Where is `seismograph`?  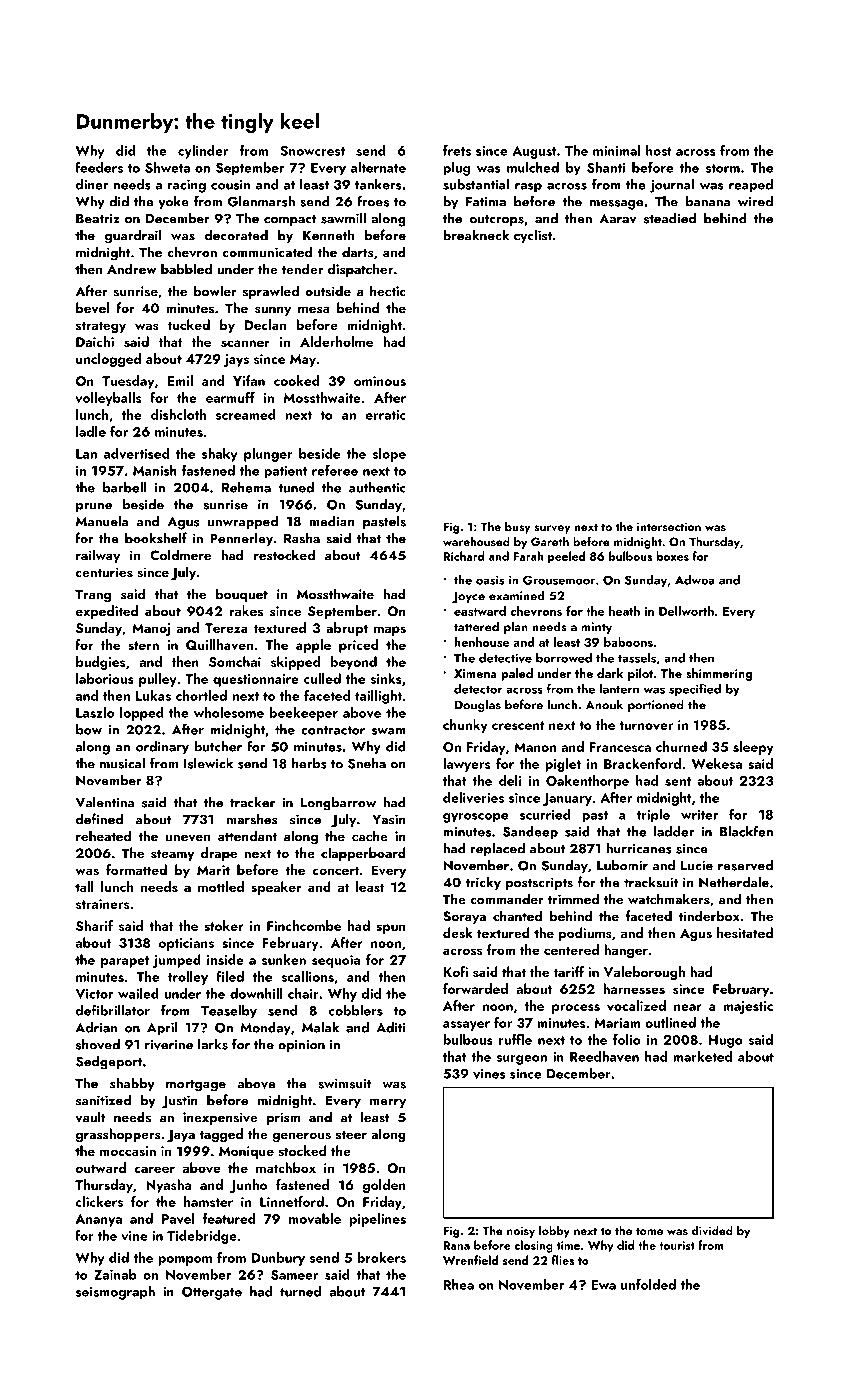 seismograph is located at coordinates (115, 1293).
